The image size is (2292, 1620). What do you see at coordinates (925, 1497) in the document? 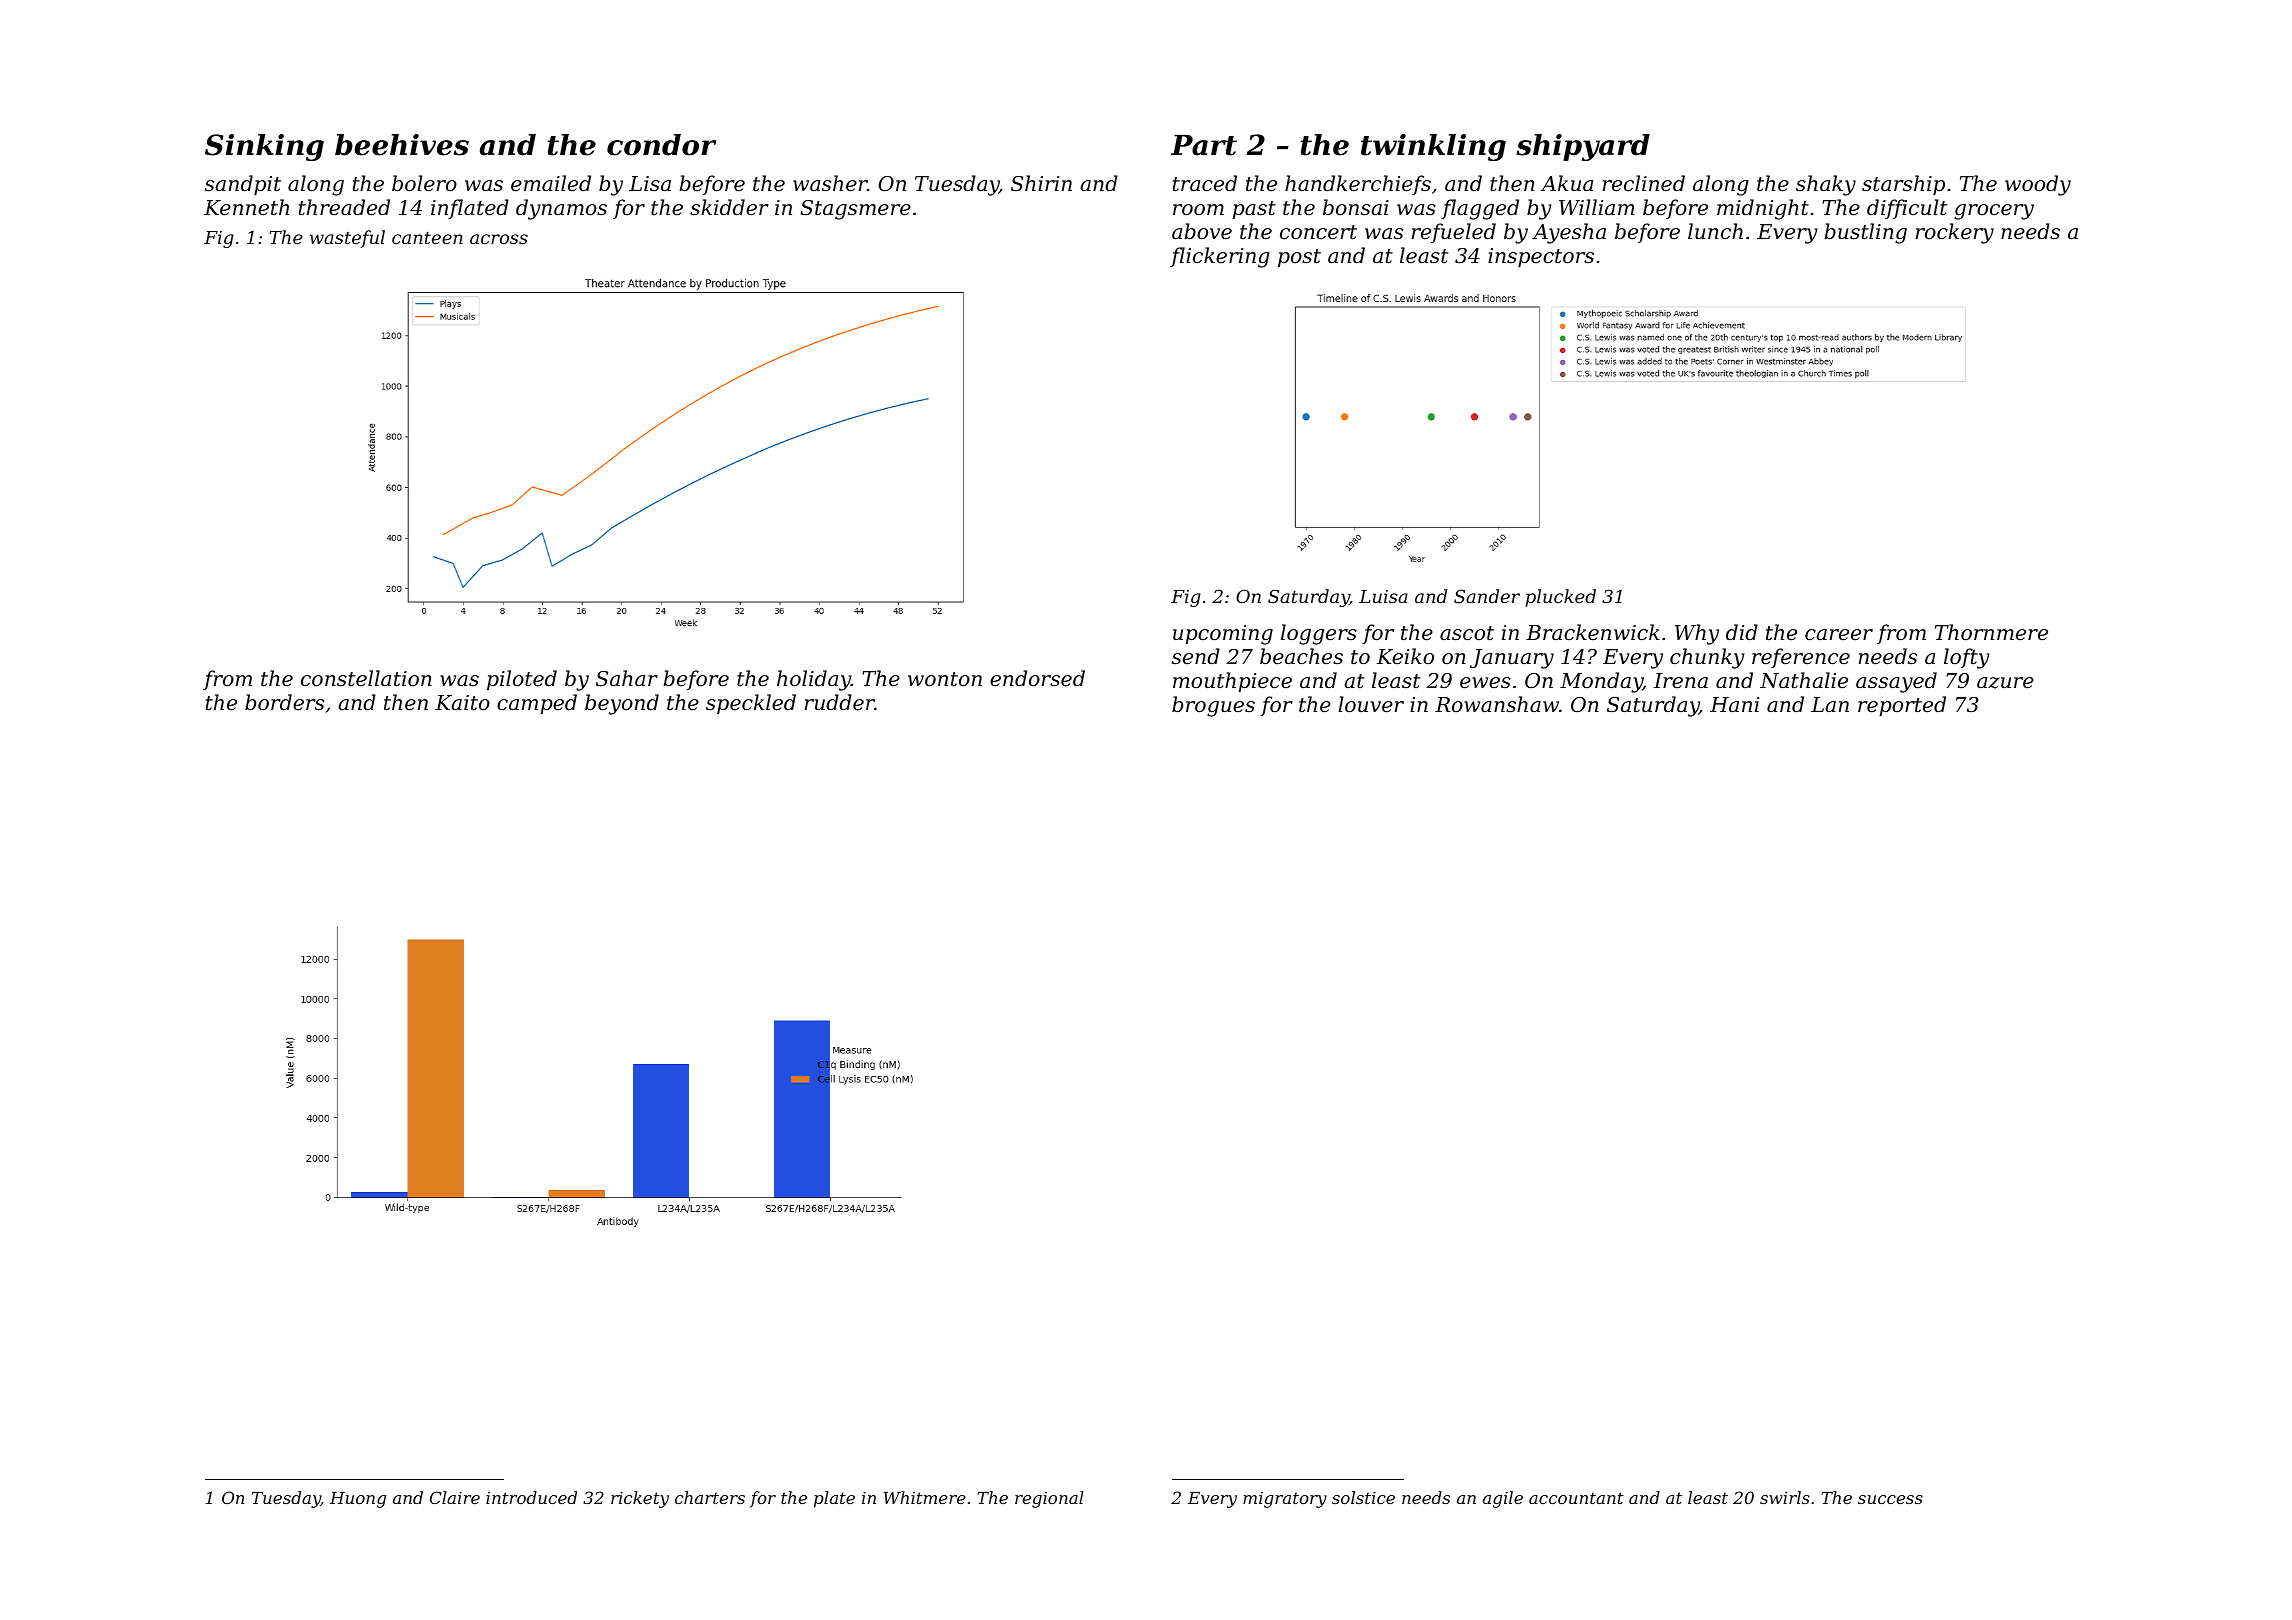
I see `Whitmere` at bounding box center [925, 1497].
